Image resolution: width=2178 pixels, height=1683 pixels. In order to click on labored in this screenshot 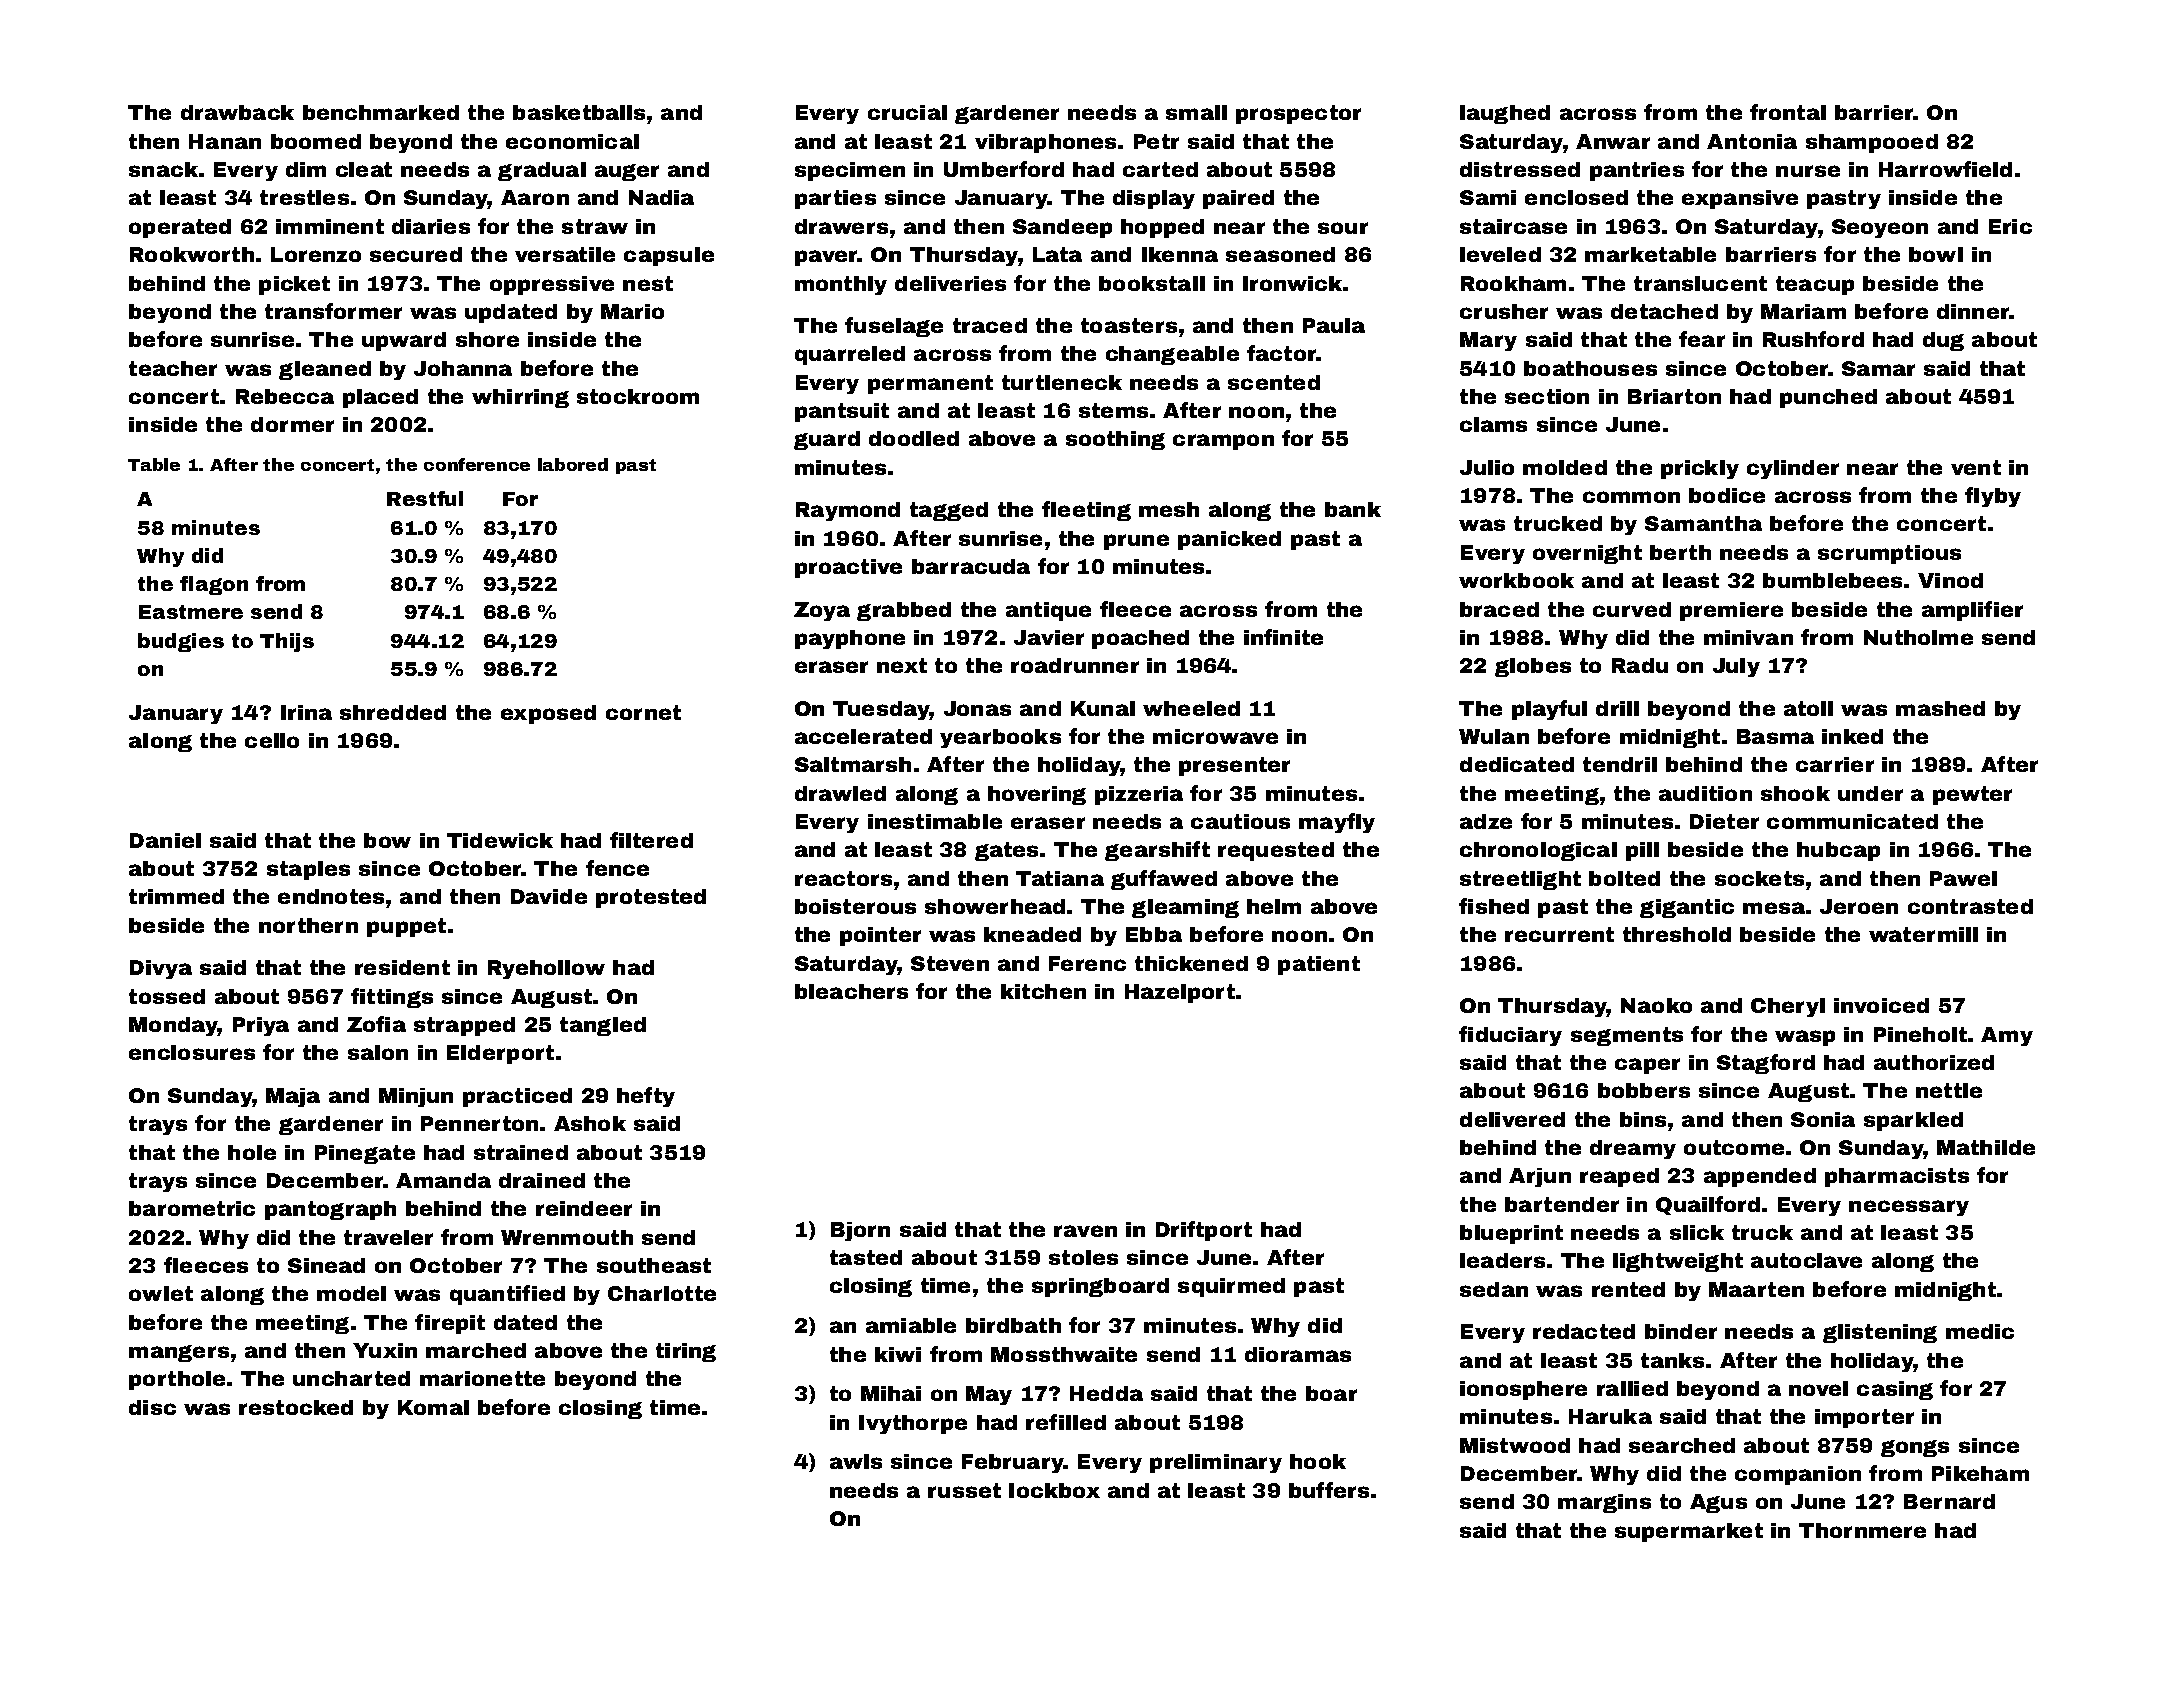, I will do `click(573, 464)`.
